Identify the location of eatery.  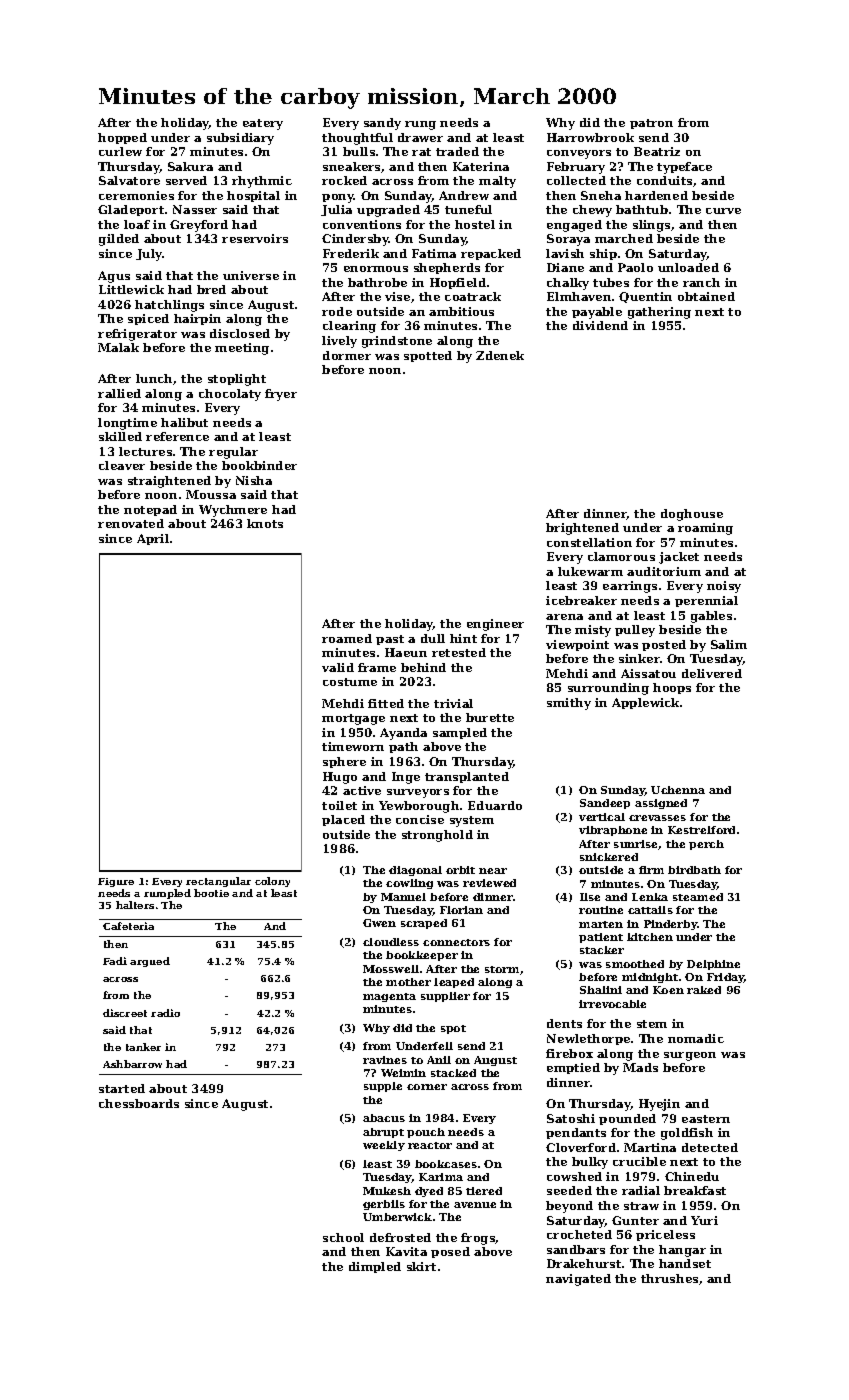
(263, 124).
